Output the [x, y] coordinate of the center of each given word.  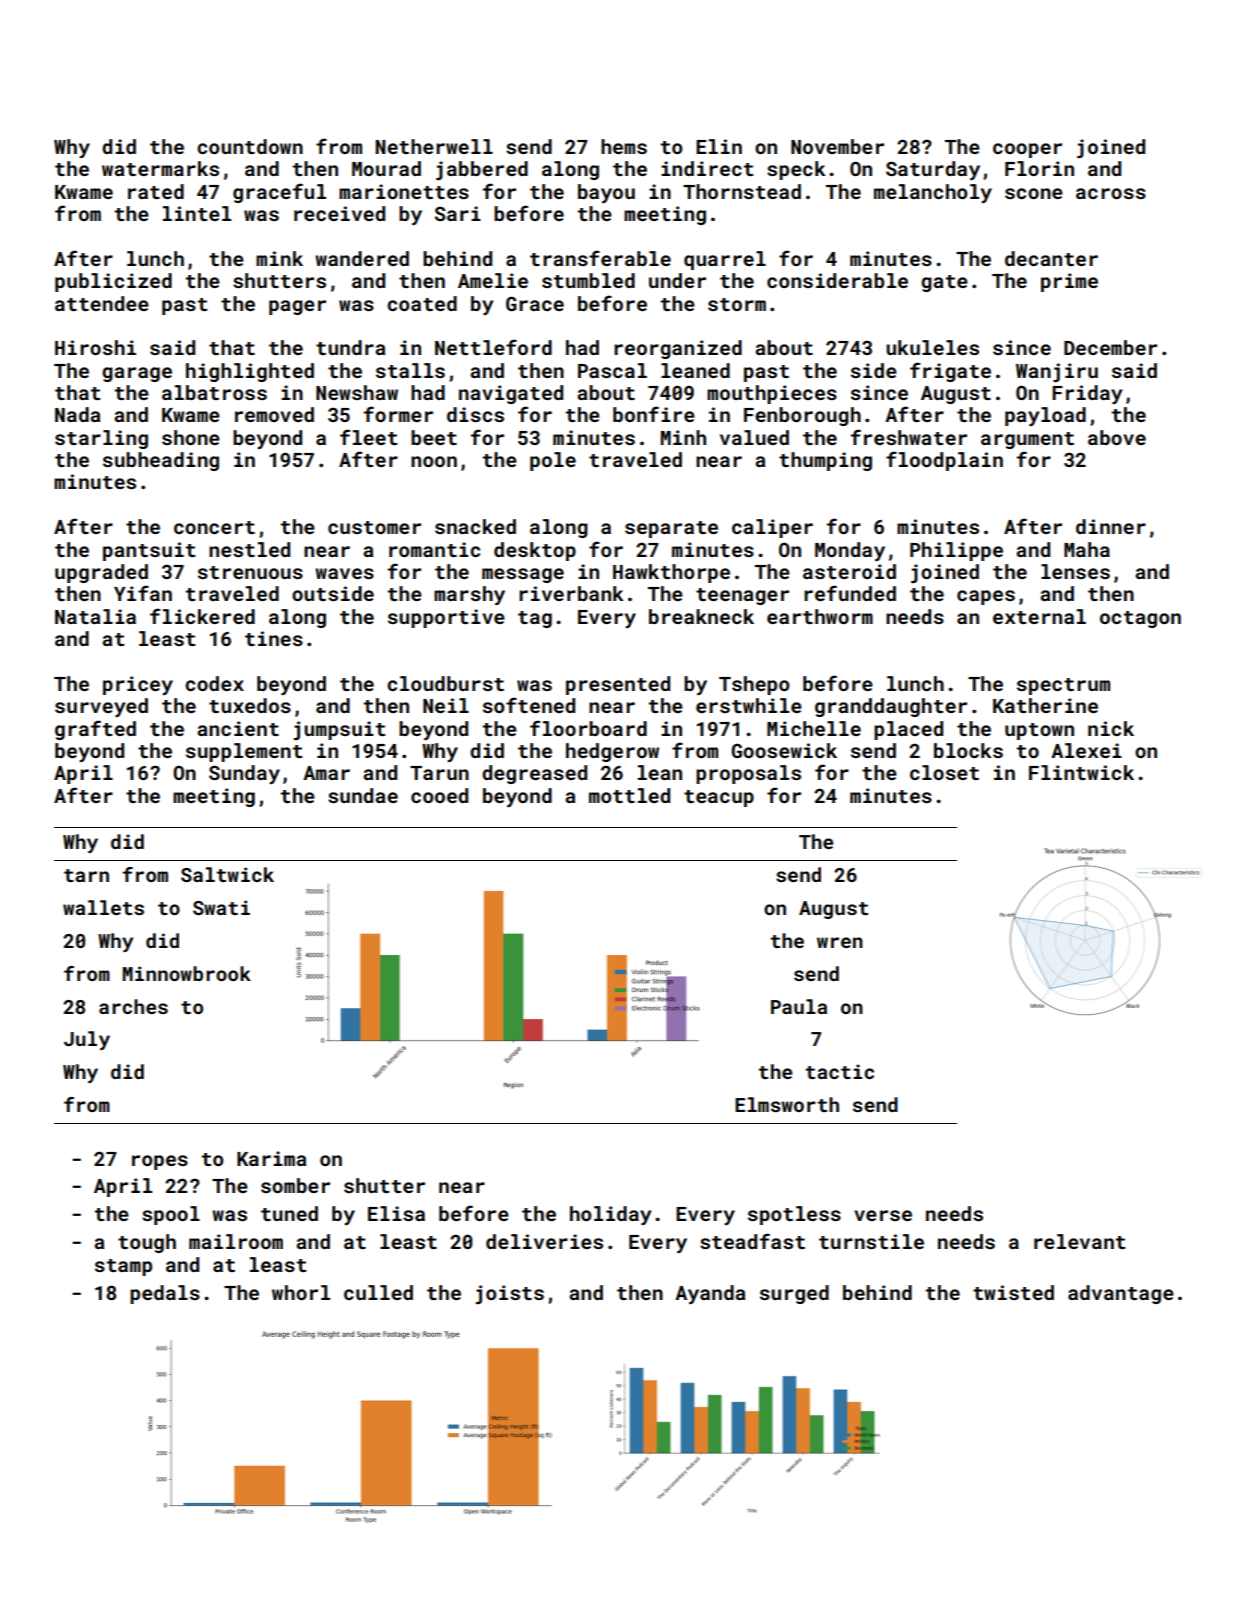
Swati [221, 907]
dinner [1111, 526]
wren [840, 942]
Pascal [612, 370]
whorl [301, 1292]
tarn [86, 875]
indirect [707, 168]
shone [191, 437]
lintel [197, 213]
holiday [610, 1215]
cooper [1027, 150]
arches [133, 1006]
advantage [1121, 1294]
